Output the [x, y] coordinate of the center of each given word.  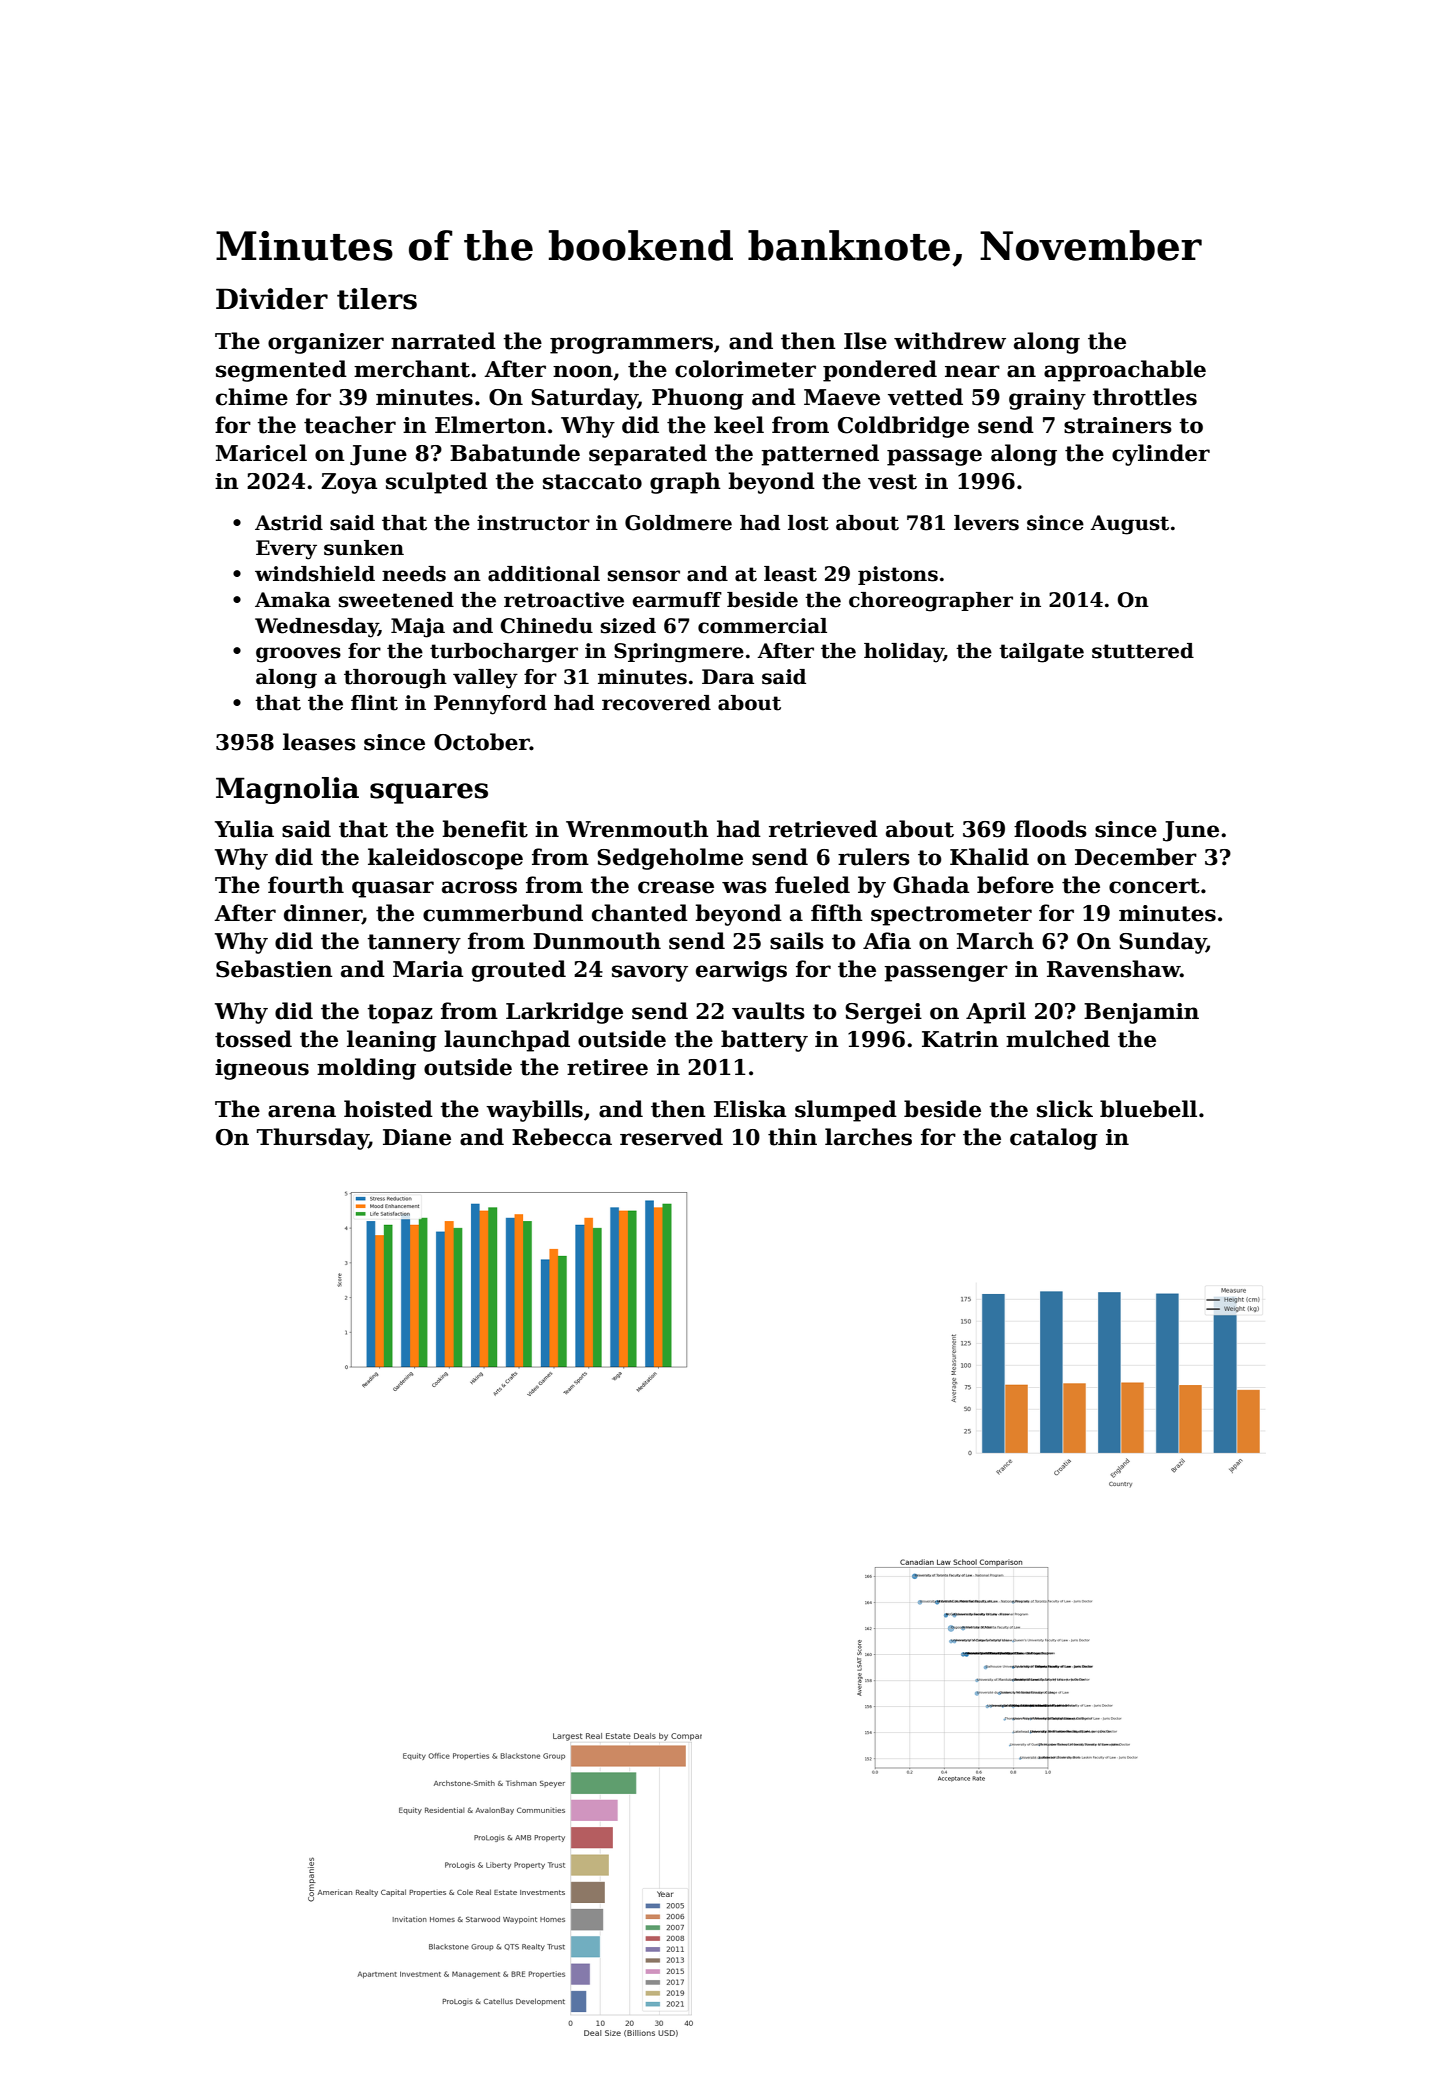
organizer [326, 343]
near [972, 371]
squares [429, 793]
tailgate [1041, 653]
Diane [417, 1137]
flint [374, 703]
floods [1050, 829]
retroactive [564, 600]
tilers [377, 299]
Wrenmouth [637, 829]
